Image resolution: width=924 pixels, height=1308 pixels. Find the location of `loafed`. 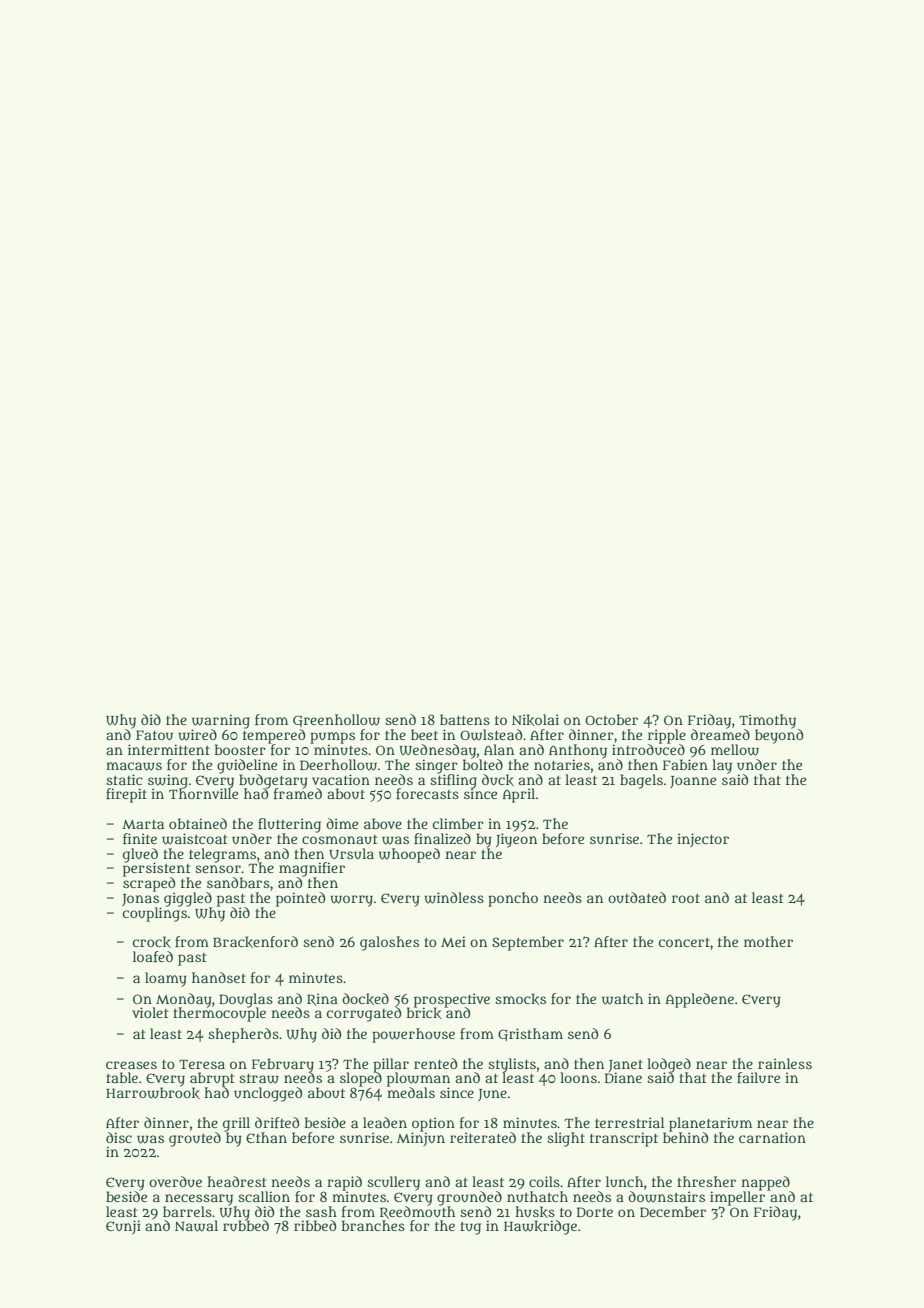

loafed is located at coordinates (153, 956).
